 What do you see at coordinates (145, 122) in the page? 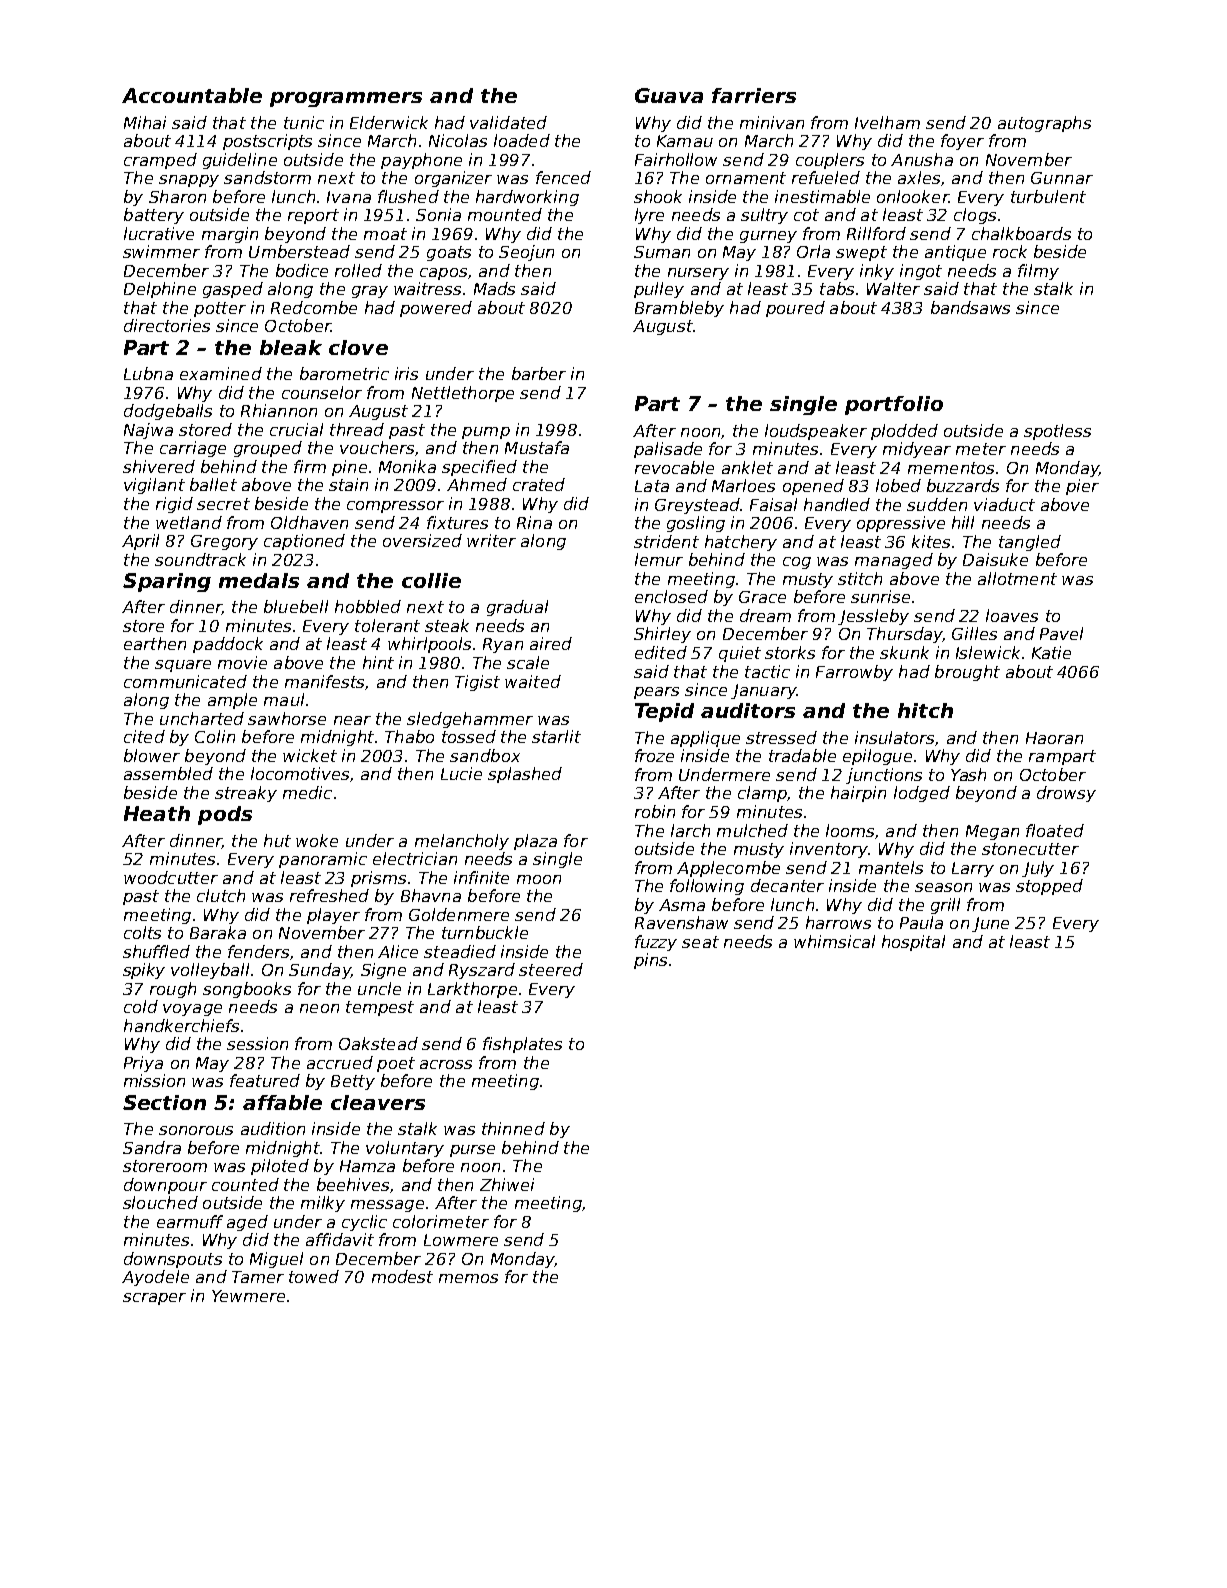
I see `Mihai` at bounding box center [145, 122].
